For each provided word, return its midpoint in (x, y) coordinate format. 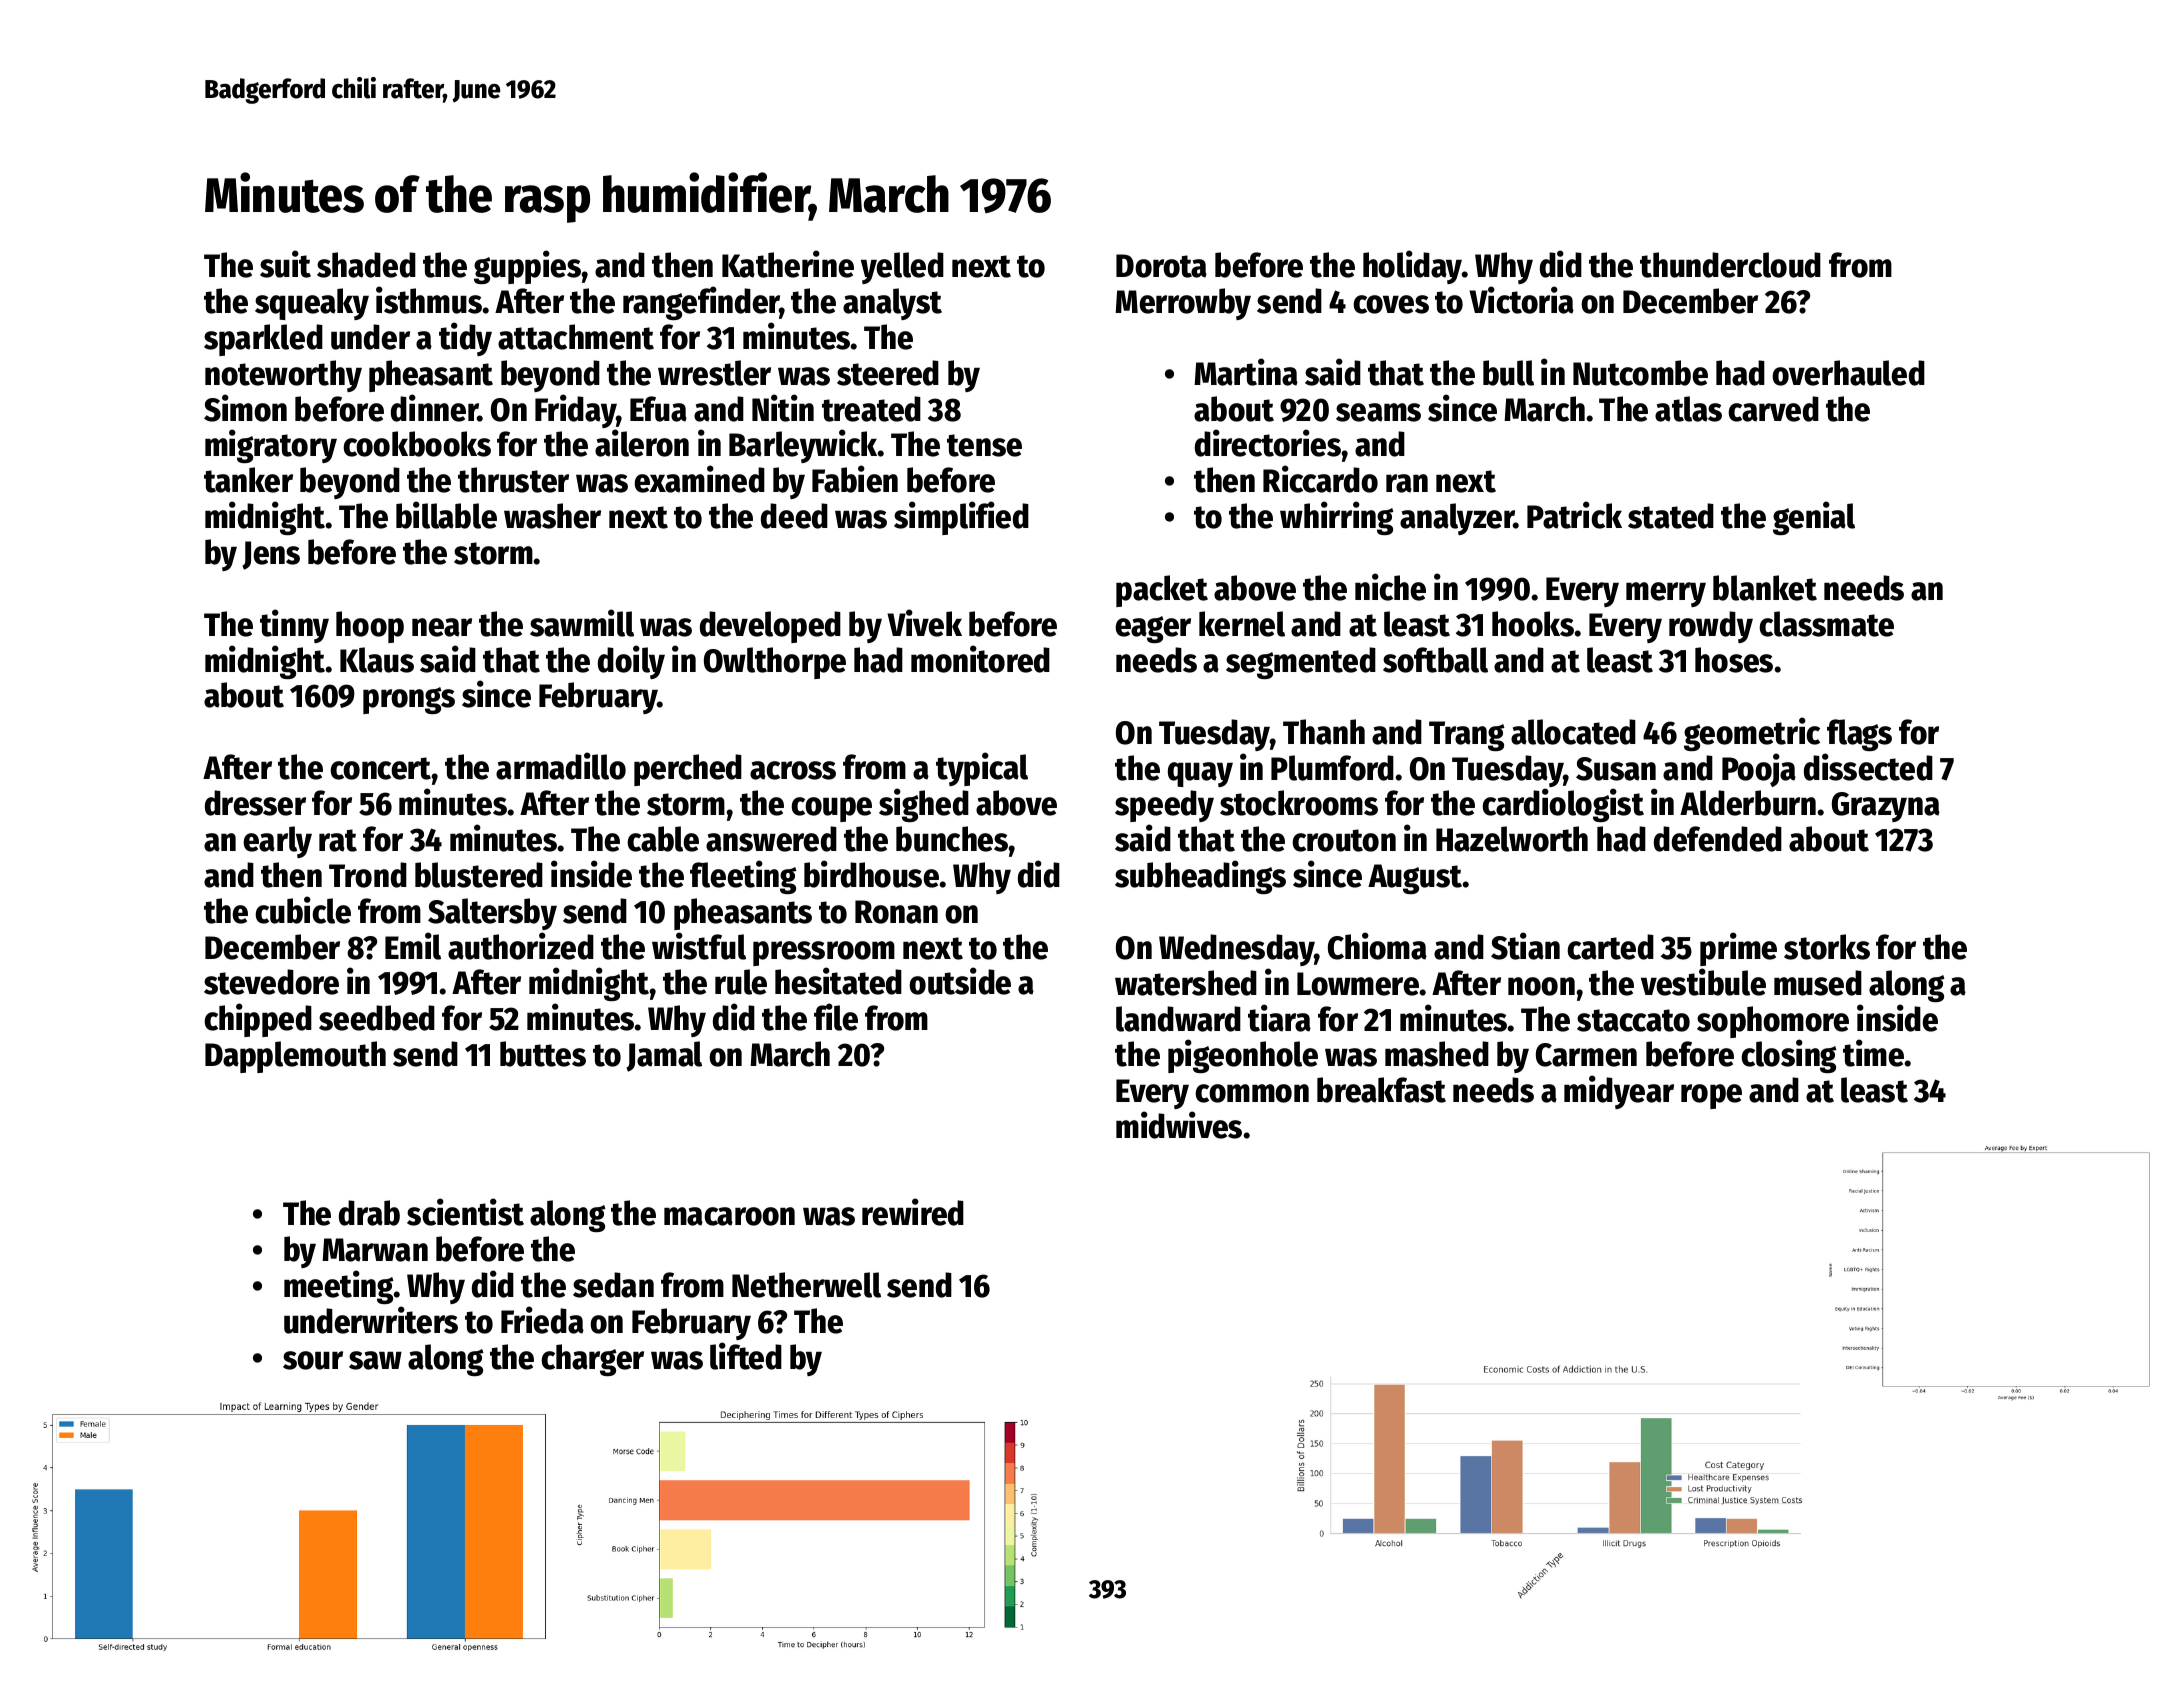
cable (663, 839)
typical (982, 769)
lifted (746, 1356)
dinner (434, 408)
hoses (1734, 660)
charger (592, 1360)
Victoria (1521, 300)
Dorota (1161, 266)
